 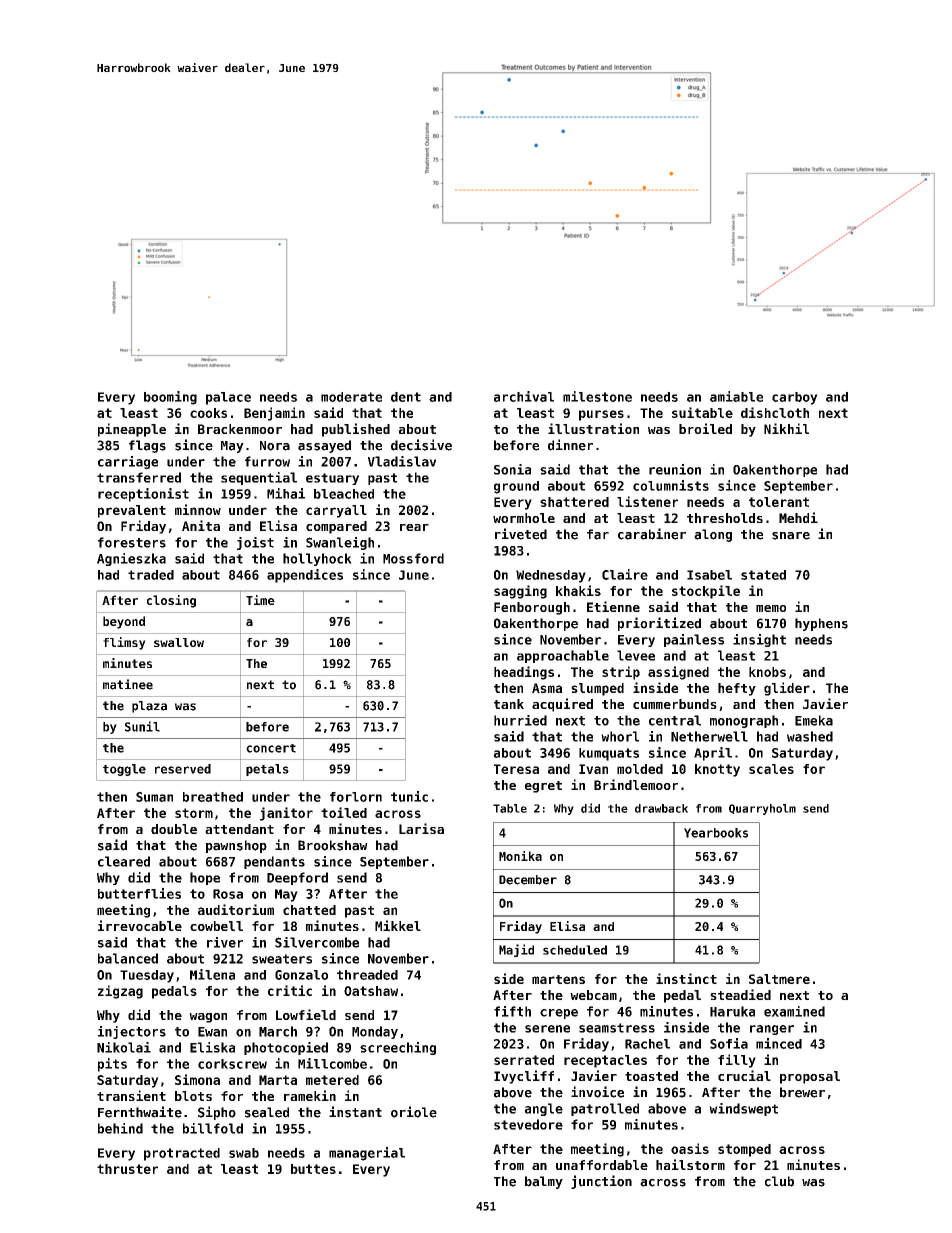 I want to click on reunion, so click(x=675, y=469).
